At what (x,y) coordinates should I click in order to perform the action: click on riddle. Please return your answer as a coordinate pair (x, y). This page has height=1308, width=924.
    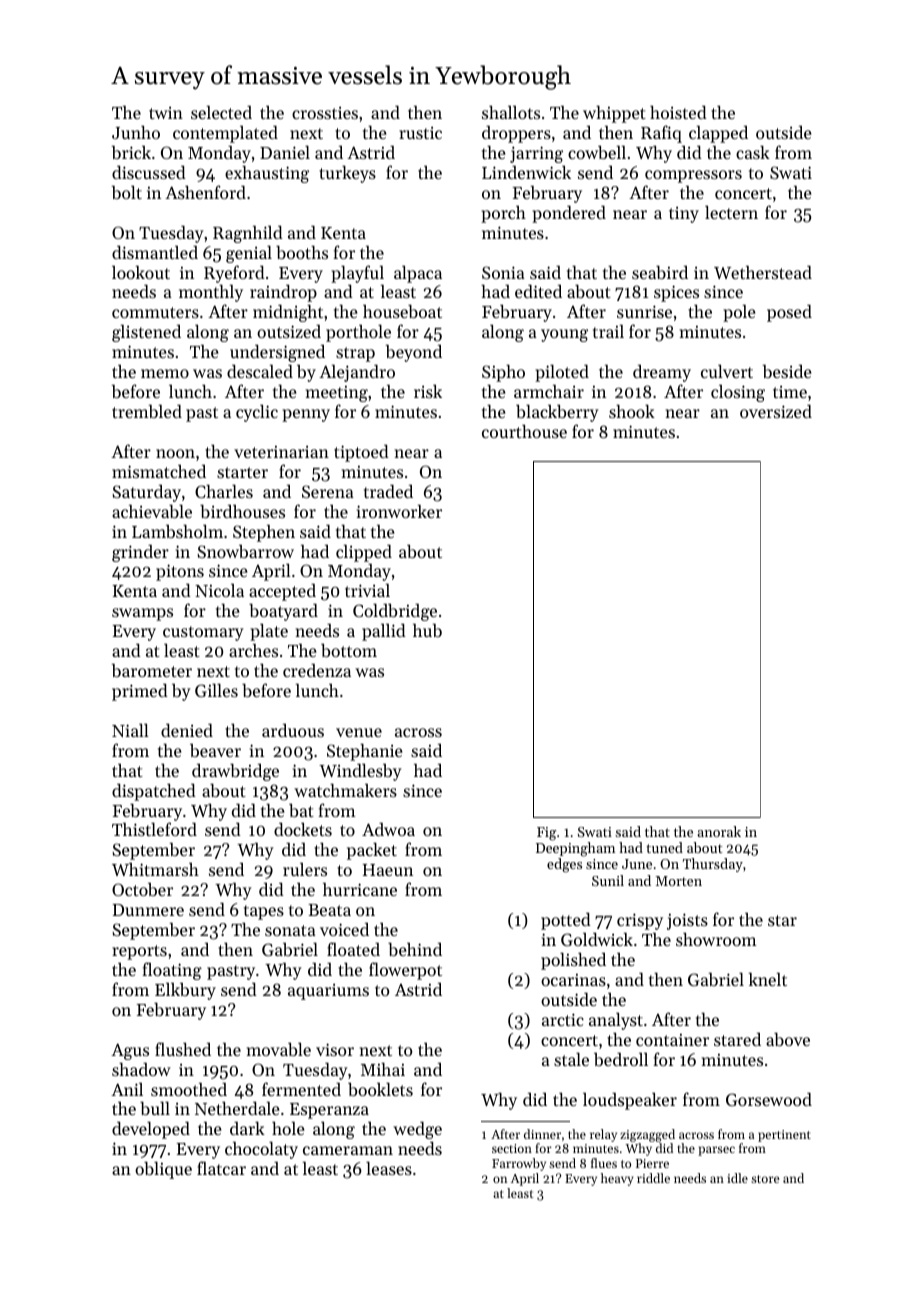
    Looking at the image, I should click on (653, 1178).
